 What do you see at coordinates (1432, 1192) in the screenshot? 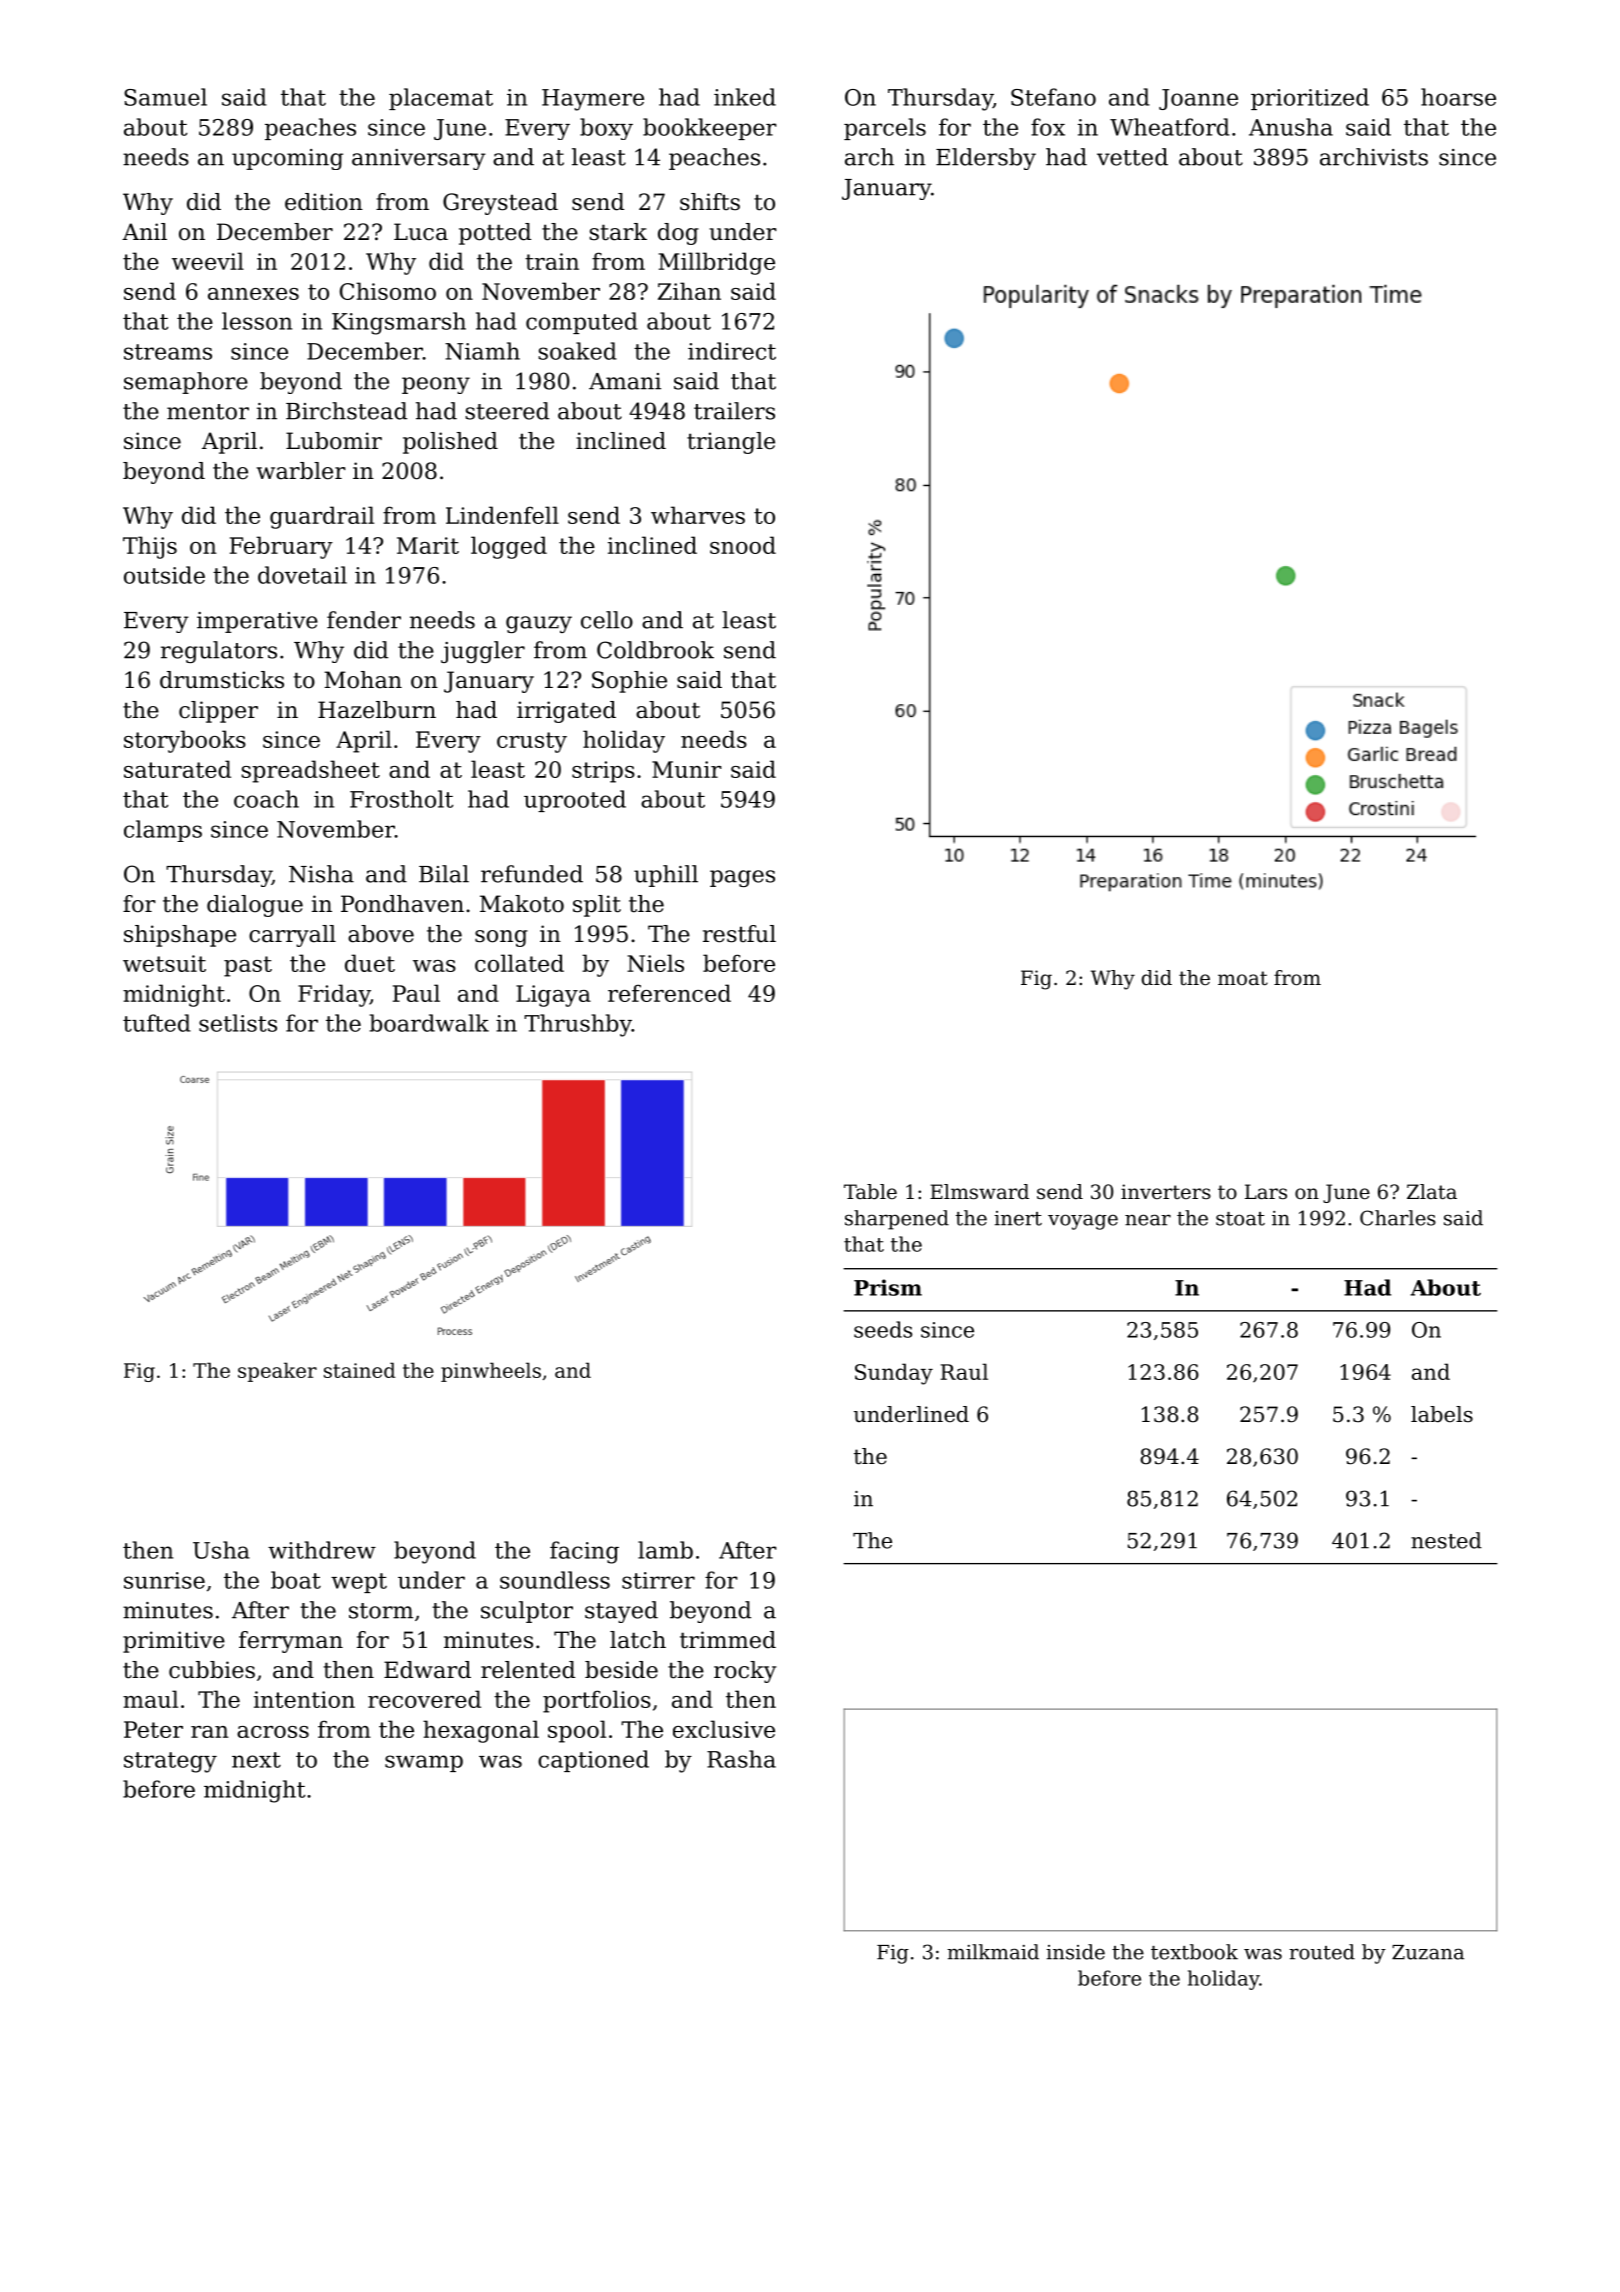
I see `Zlata` at bounding box center [1432, 1192].
